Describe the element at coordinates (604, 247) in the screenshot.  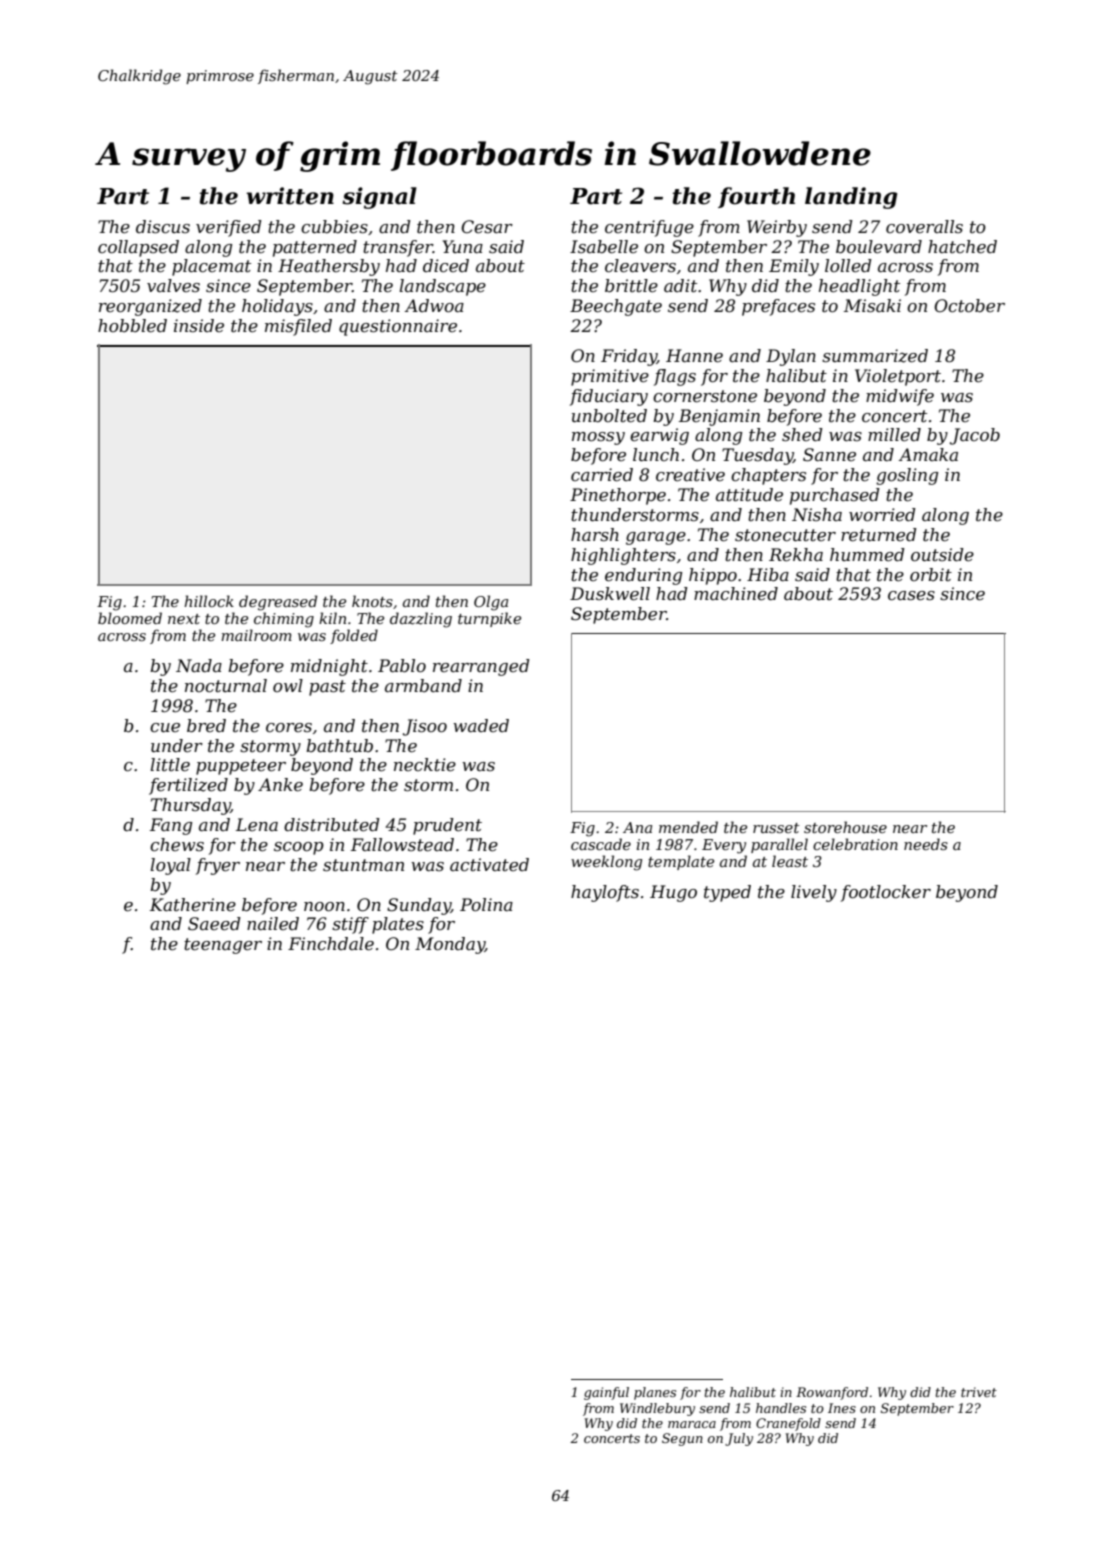
I see `Isabelle` at that location.
